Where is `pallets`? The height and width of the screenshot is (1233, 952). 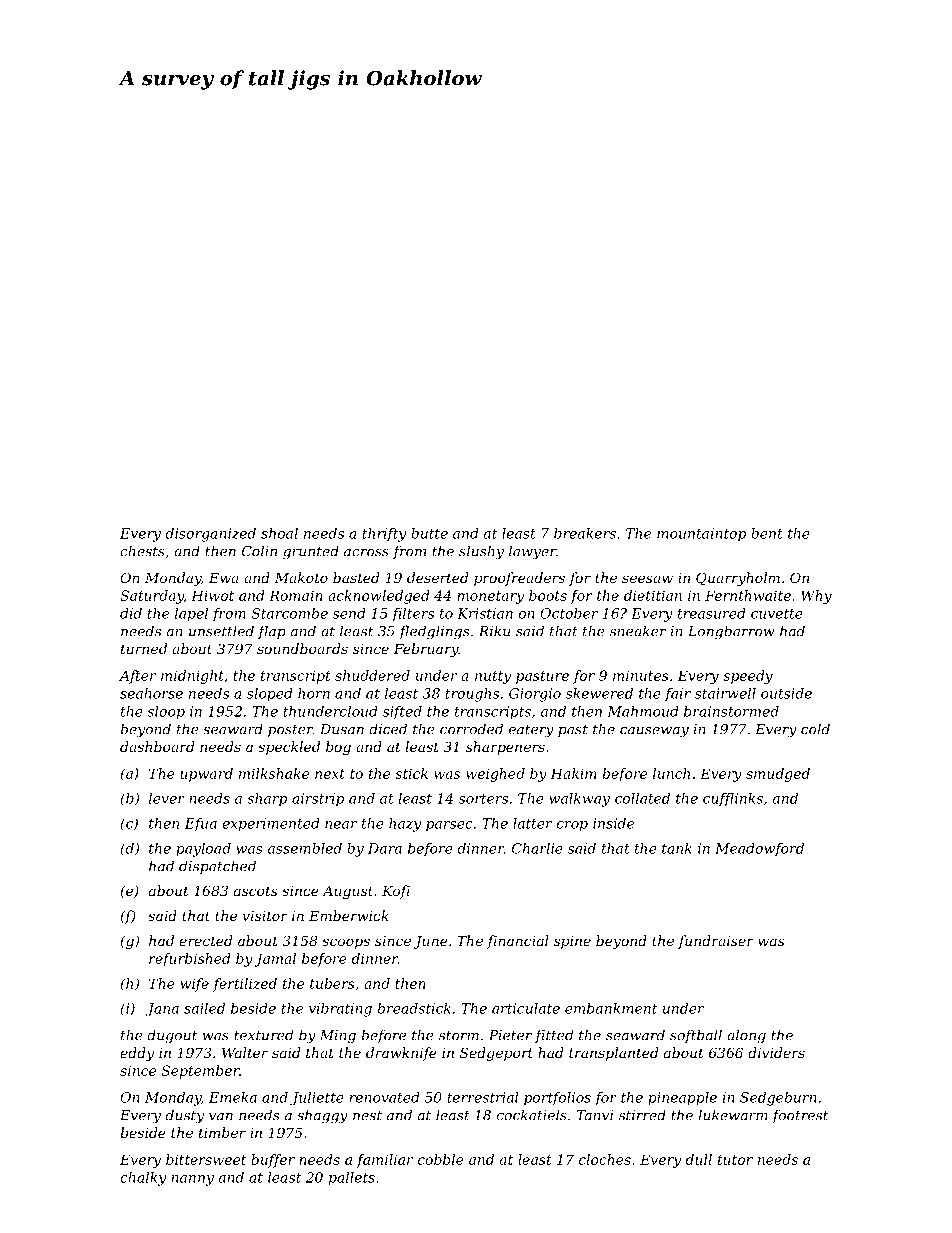
pallets is located at coordinates (352, 1179).
